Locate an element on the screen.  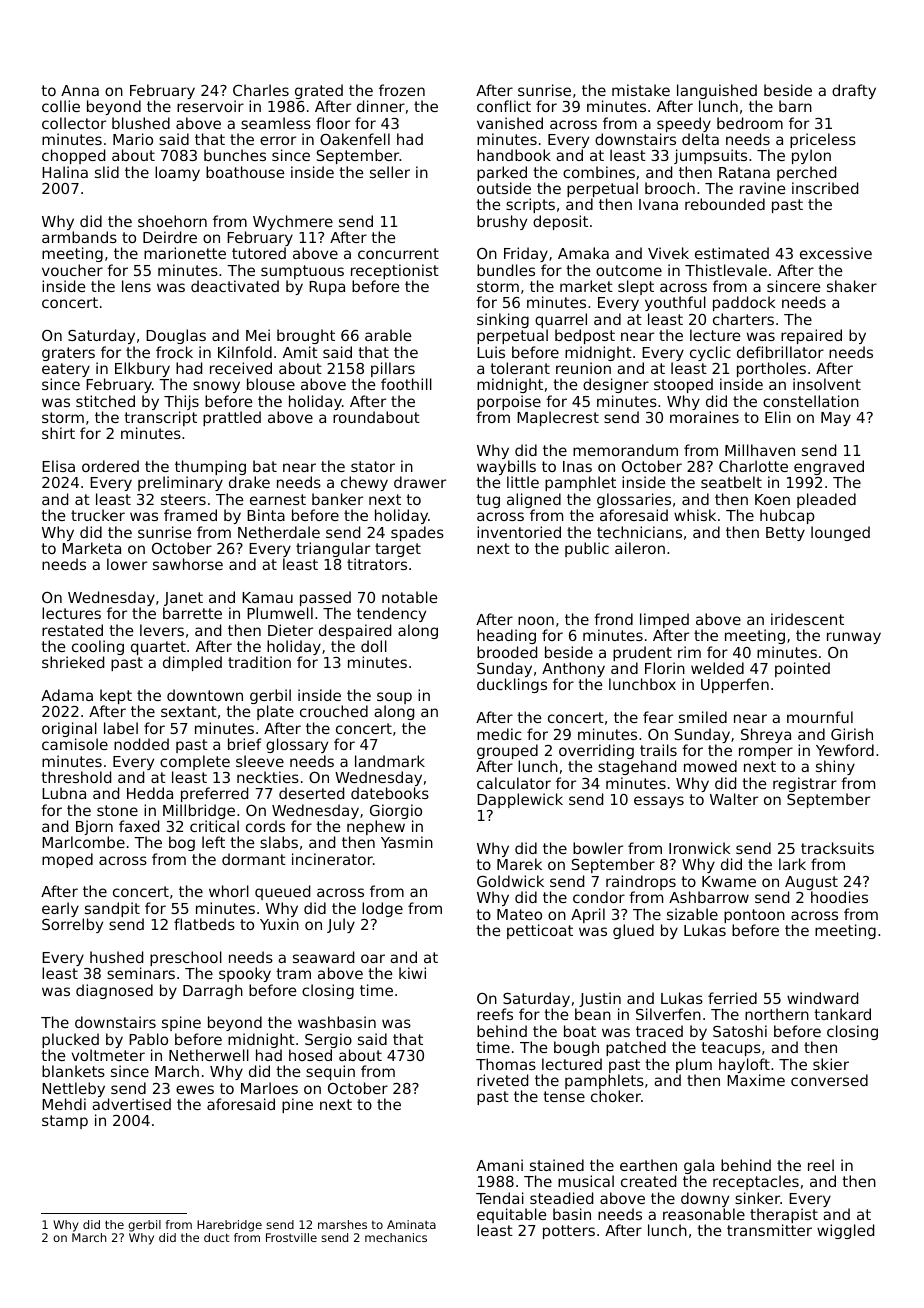
traced is located at coordinates (659, 1031).
